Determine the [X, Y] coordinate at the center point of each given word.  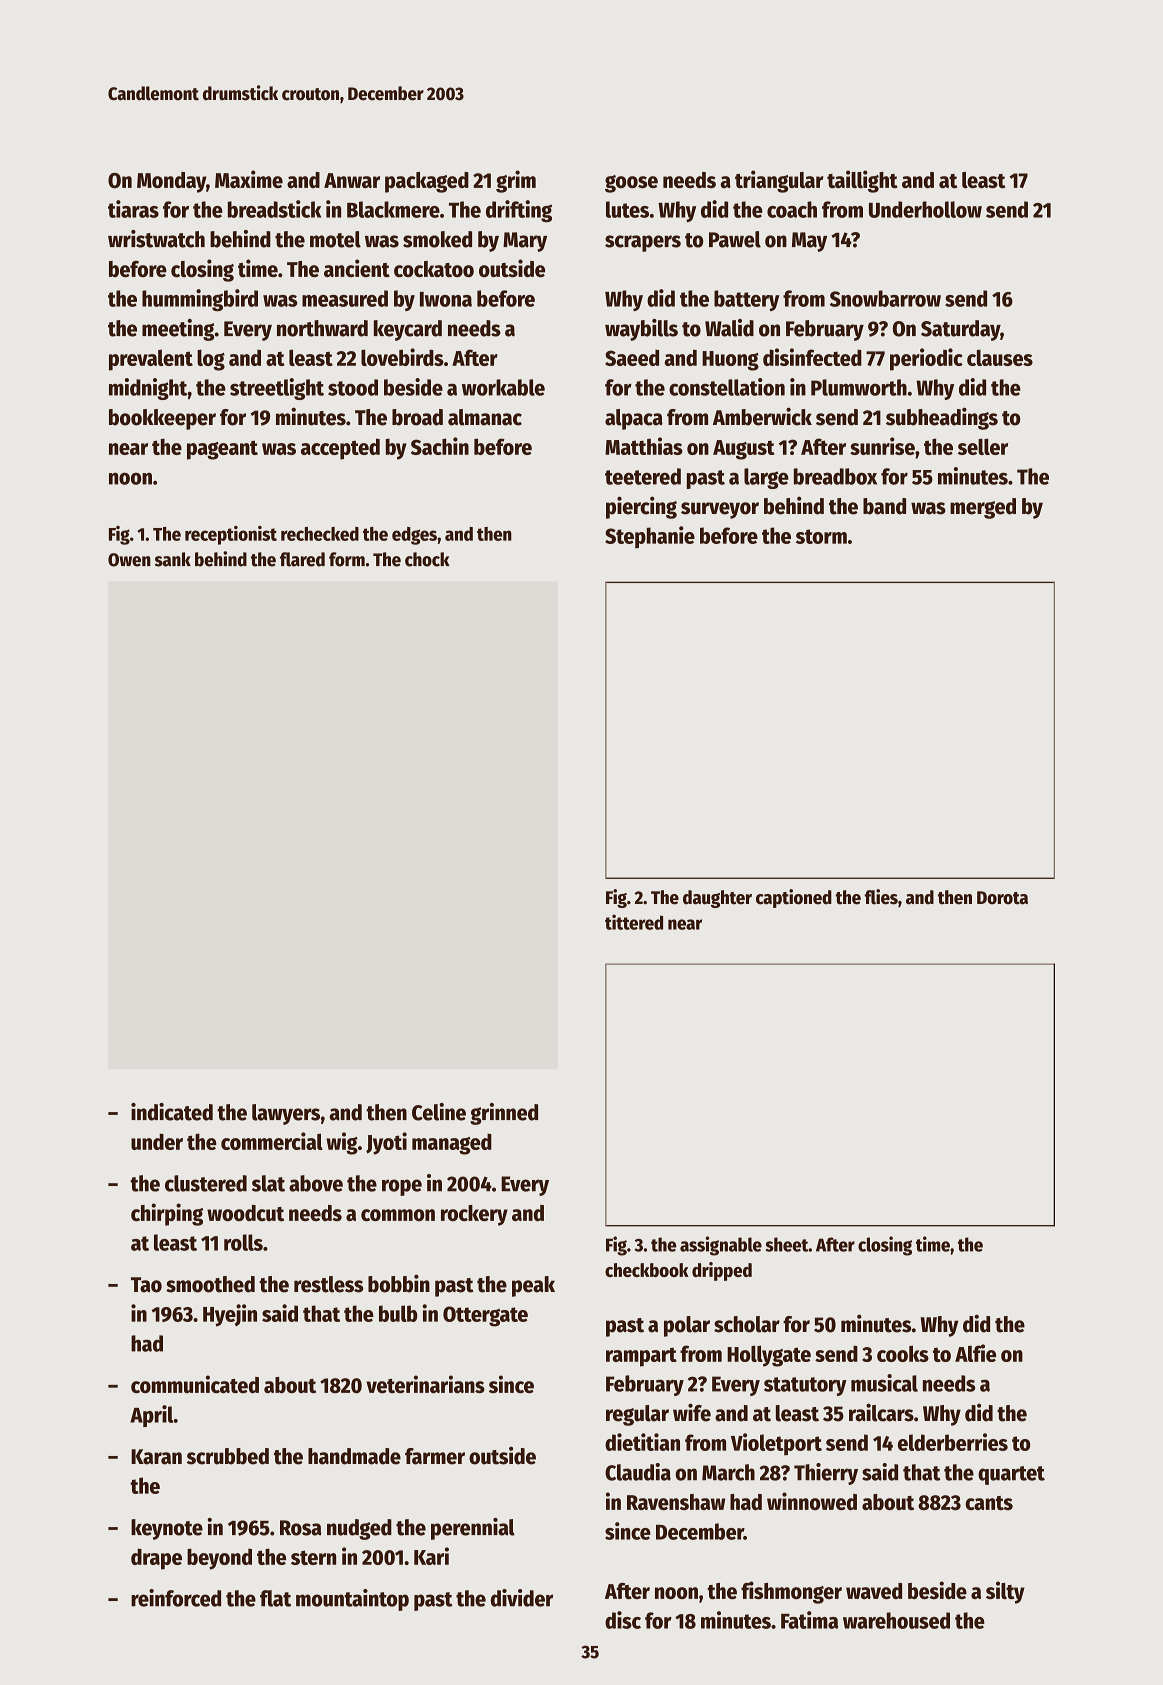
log [211, 360]
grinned [504, 1114]
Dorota [1002, 898]
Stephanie [650, 537]
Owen [129, 560]
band [884, 506]
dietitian [642, 1442]
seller [983, 446]
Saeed [632, 357]
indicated [172, 1112]
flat [275, 1598]
